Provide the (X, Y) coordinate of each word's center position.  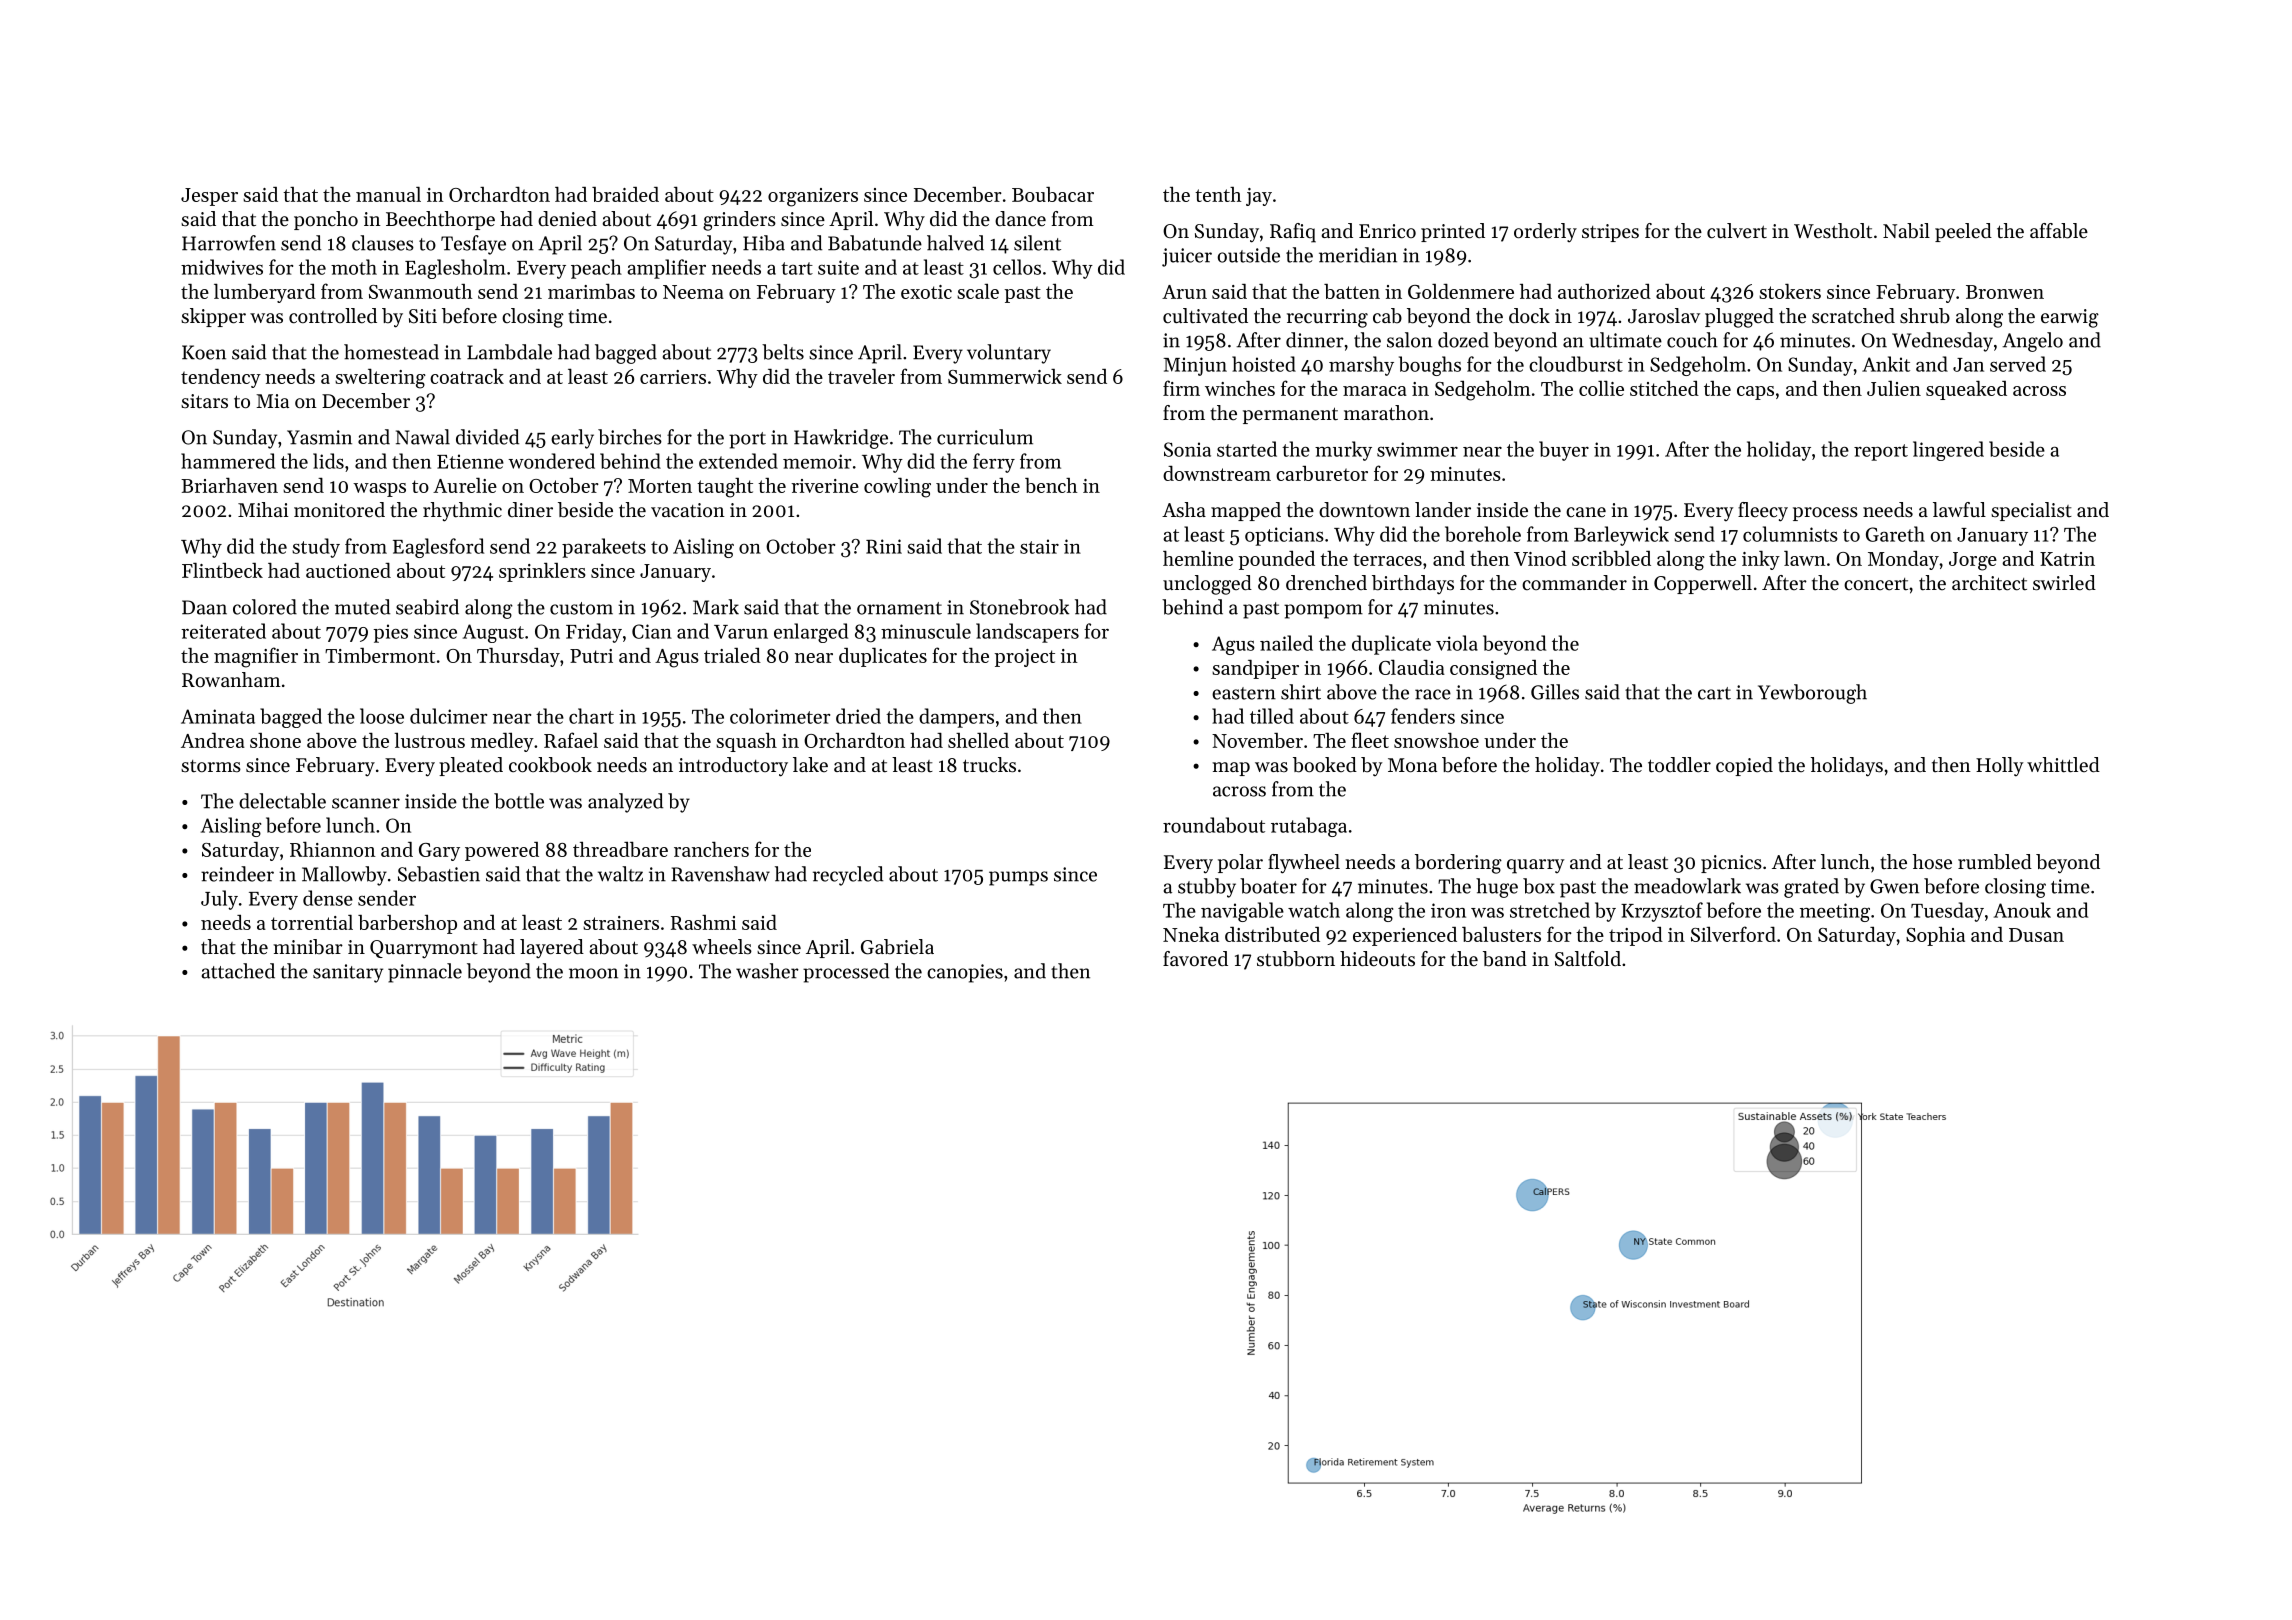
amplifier (666, 269)
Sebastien (439, 874)
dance (1020, 219)
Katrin (2067, 559)
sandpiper (1255, 669)
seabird (427, 607)
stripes (1610, 233)
